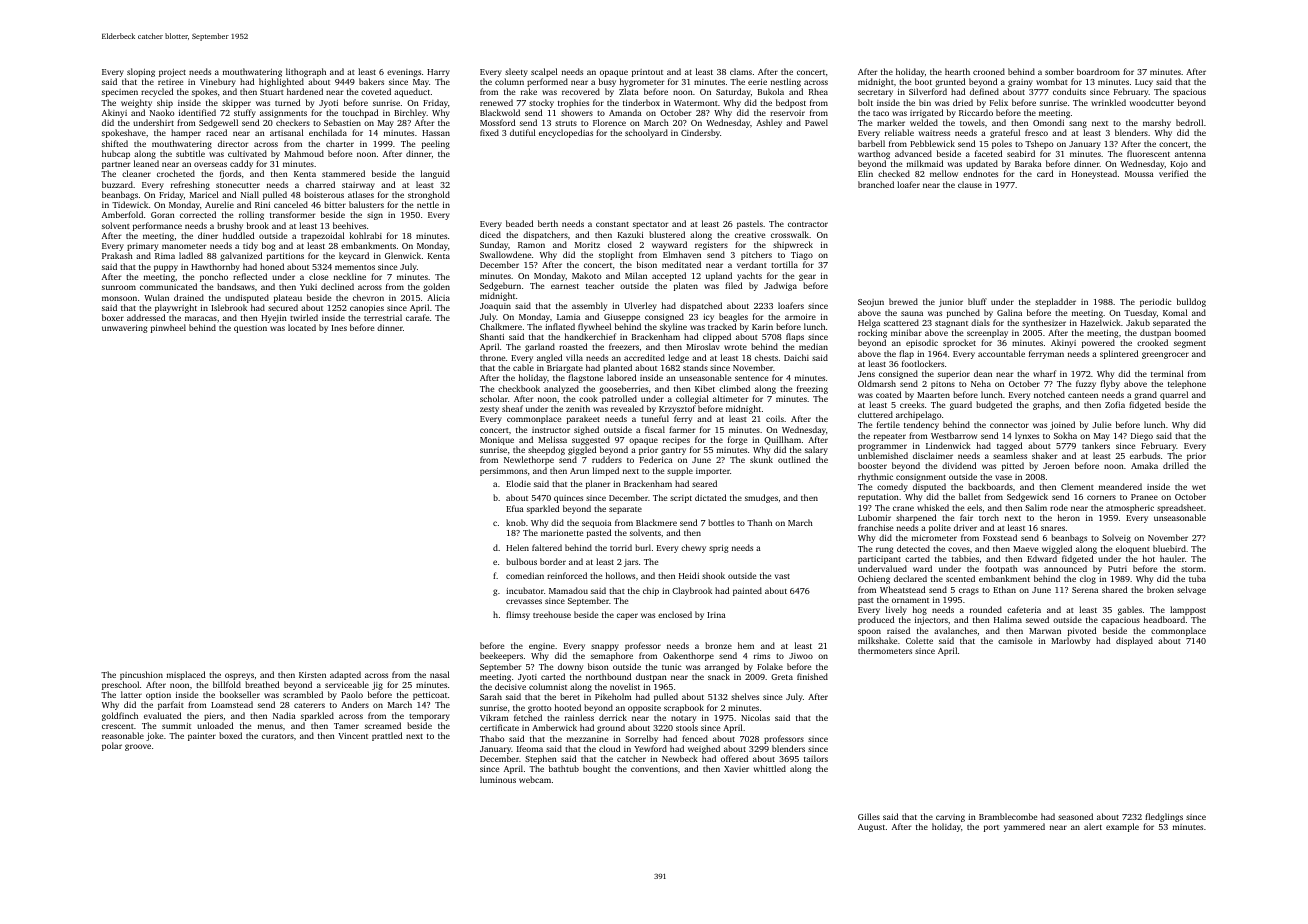 This page has height=924, width=1308. What do you see at coordinates (568, 590) in the page?
I see `Mamadou` at bounding box center [568, 590].
